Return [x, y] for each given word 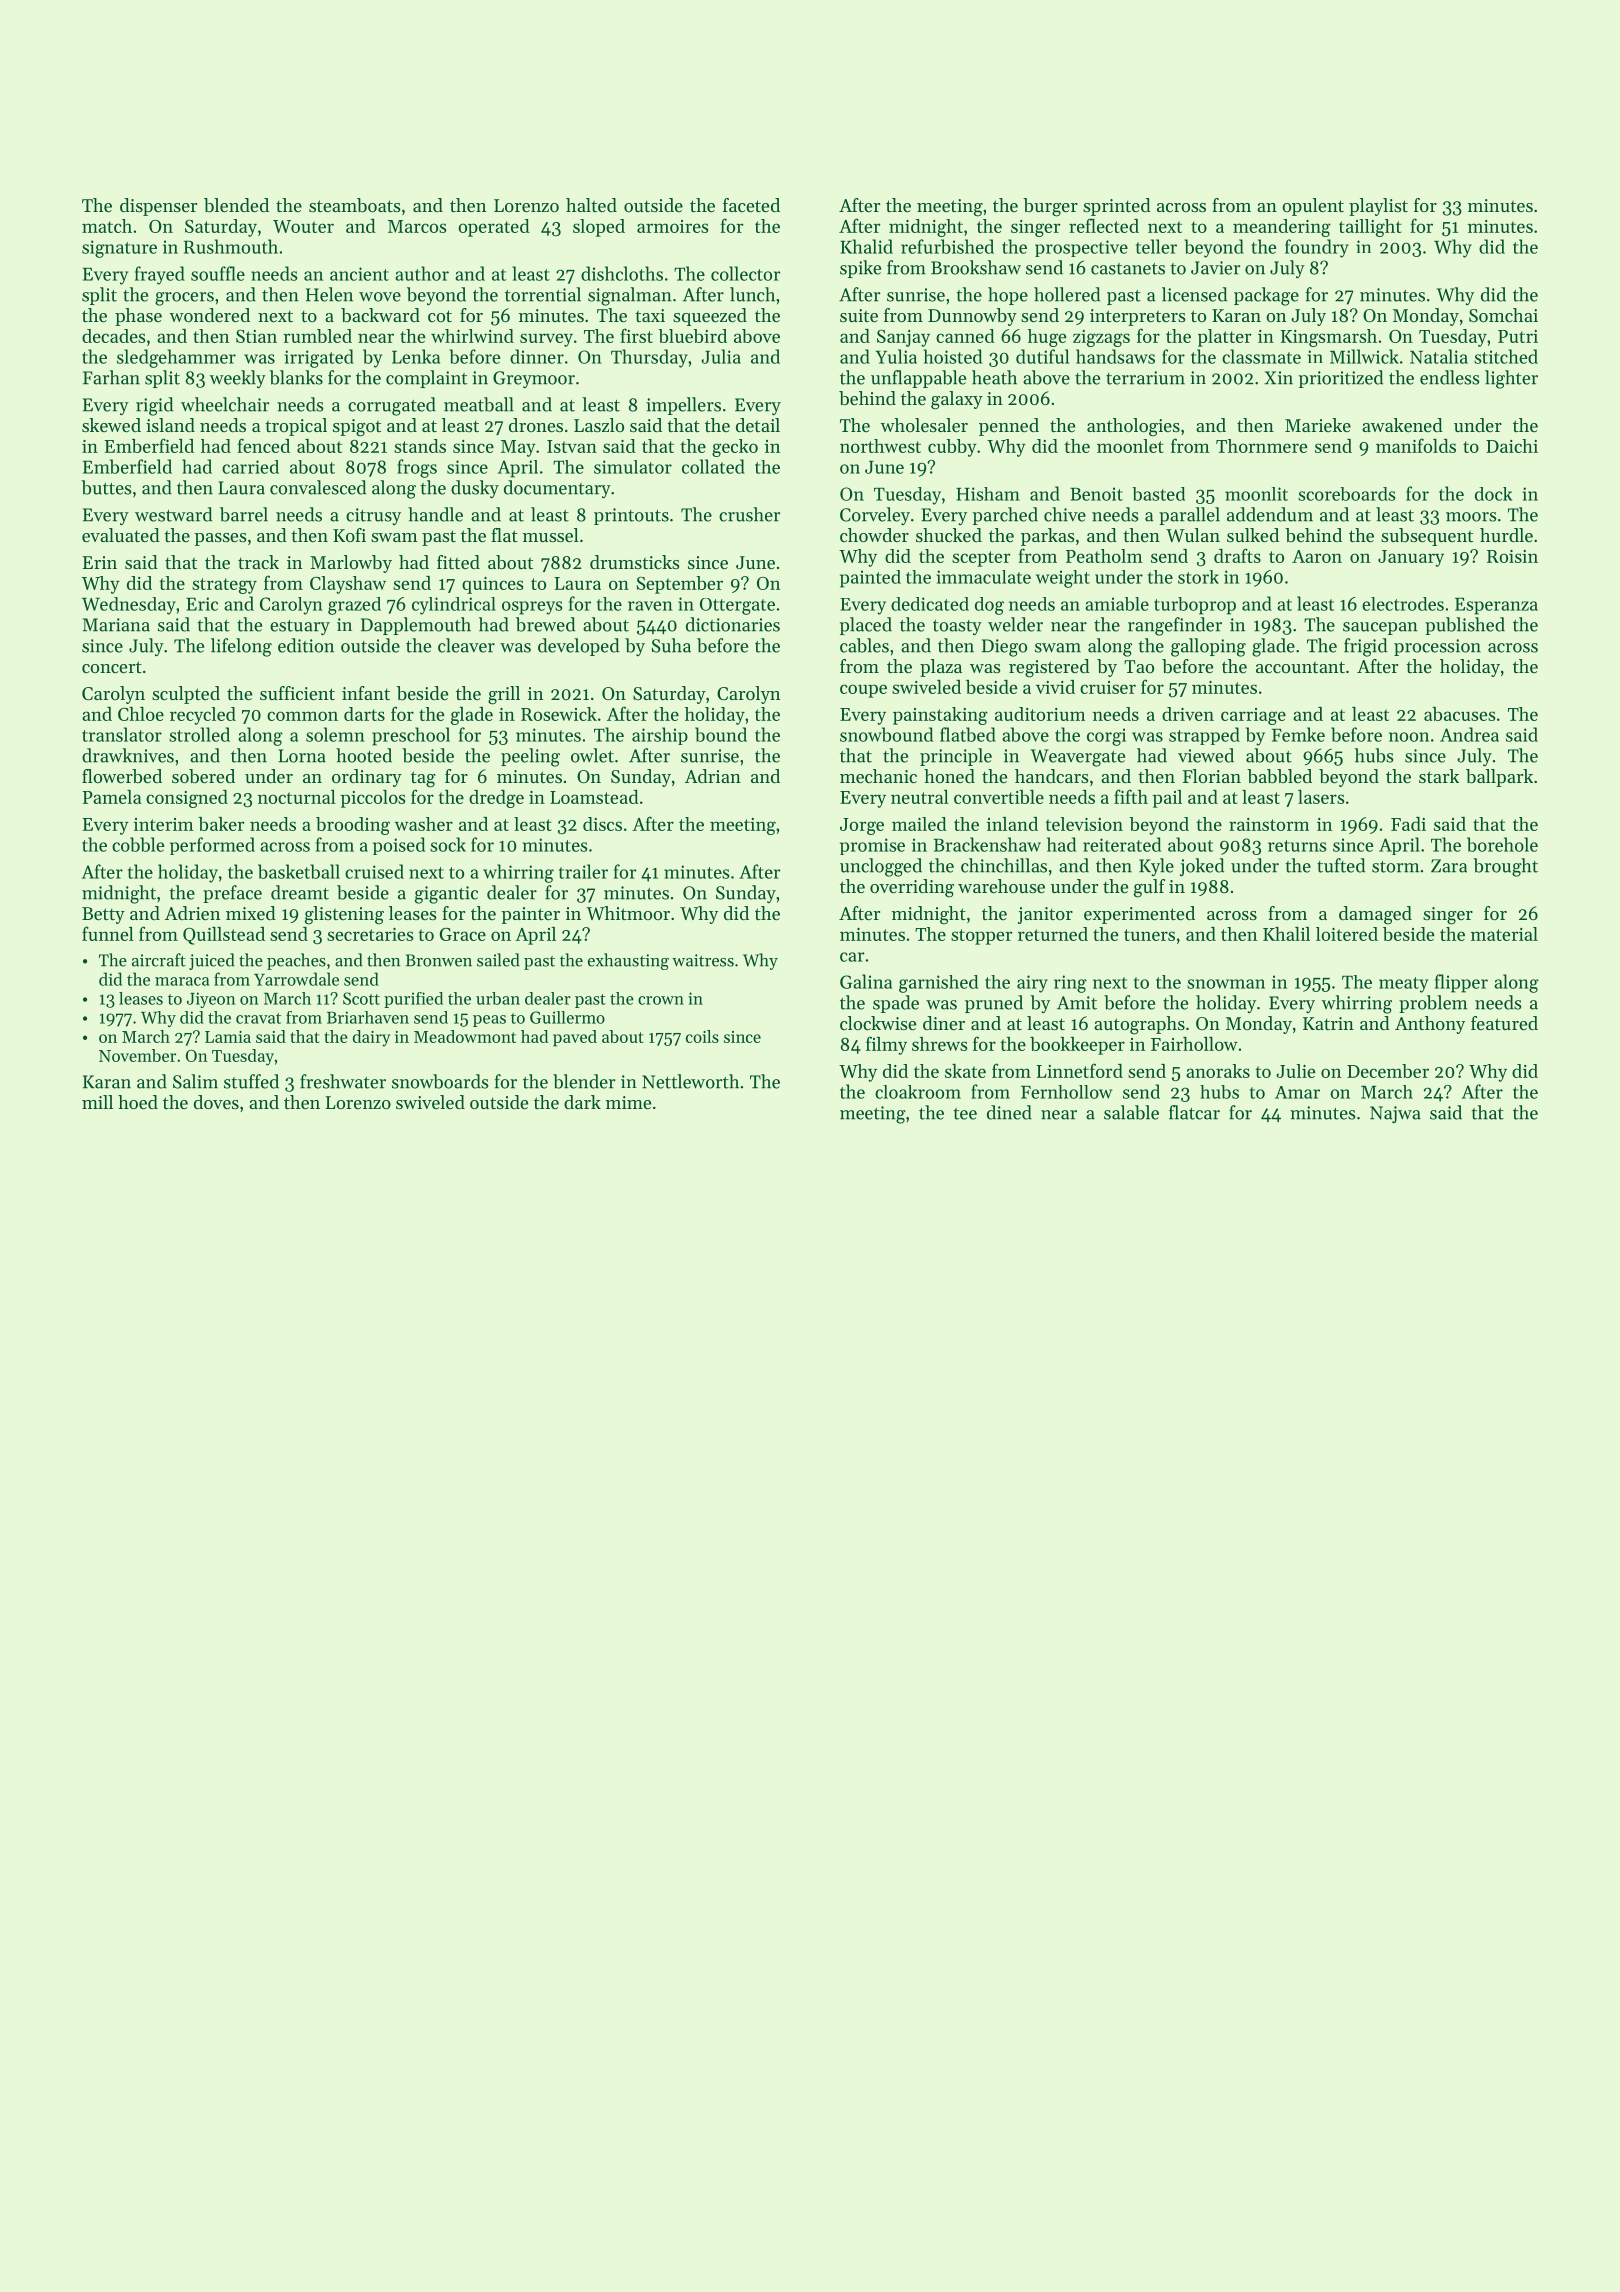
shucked [949, 535]
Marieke [1318, 425]
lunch [752, 294]
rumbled [317, 336]
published [1465, 626]
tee [965, 1114]
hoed [138, 1102]
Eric [202, 604]
